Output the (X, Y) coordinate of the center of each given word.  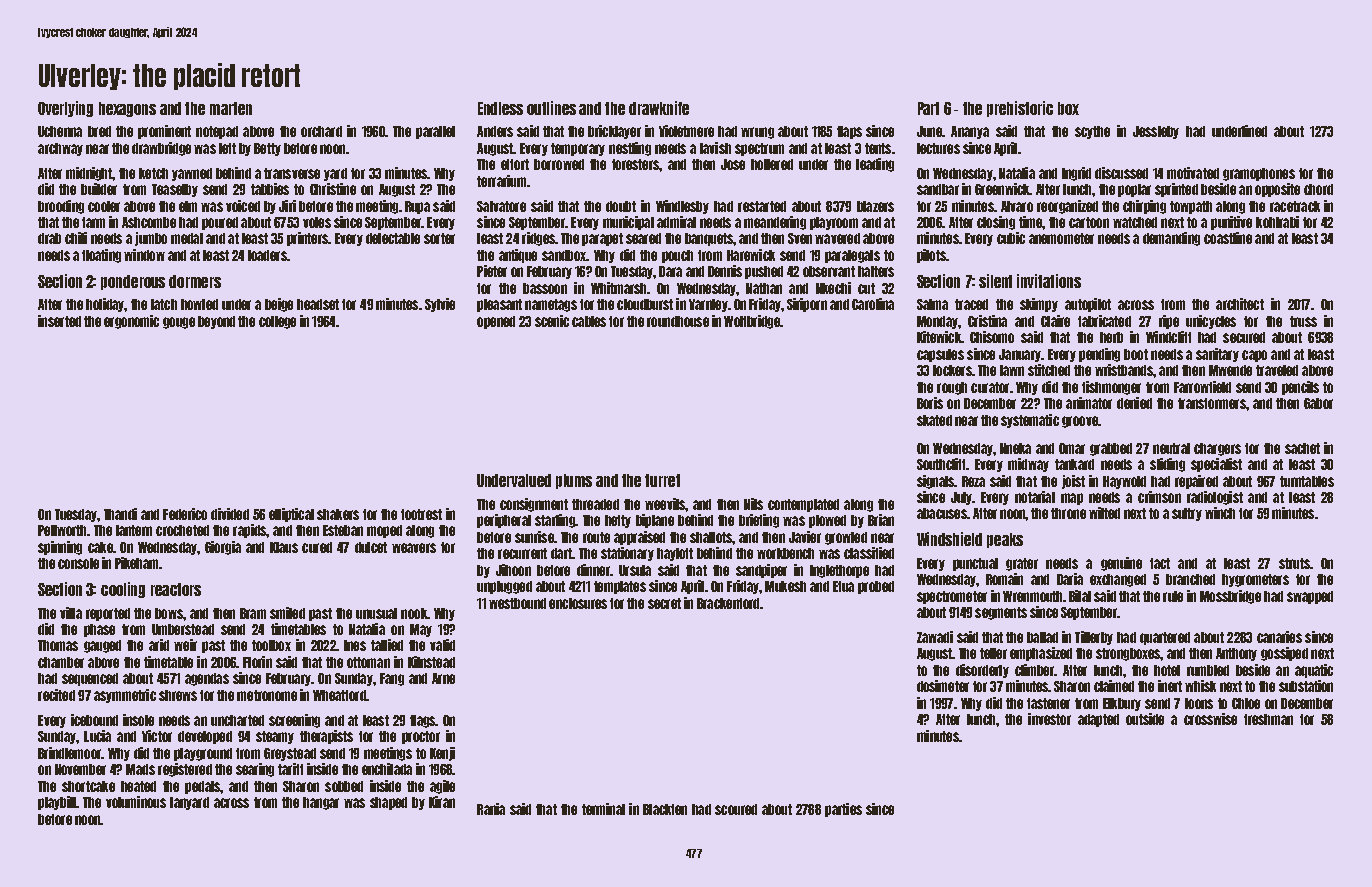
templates (620, 587)
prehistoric (1020, 109)
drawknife (659, 108)
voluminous (136, 802)
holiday (105, 305)
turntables (1307, 481)
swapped (1310, 597)
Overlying (65, 109)
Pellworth (62, 530)
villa (71, 613)
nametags (551, 305)
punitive (1231, 223)
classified (869, 553)
